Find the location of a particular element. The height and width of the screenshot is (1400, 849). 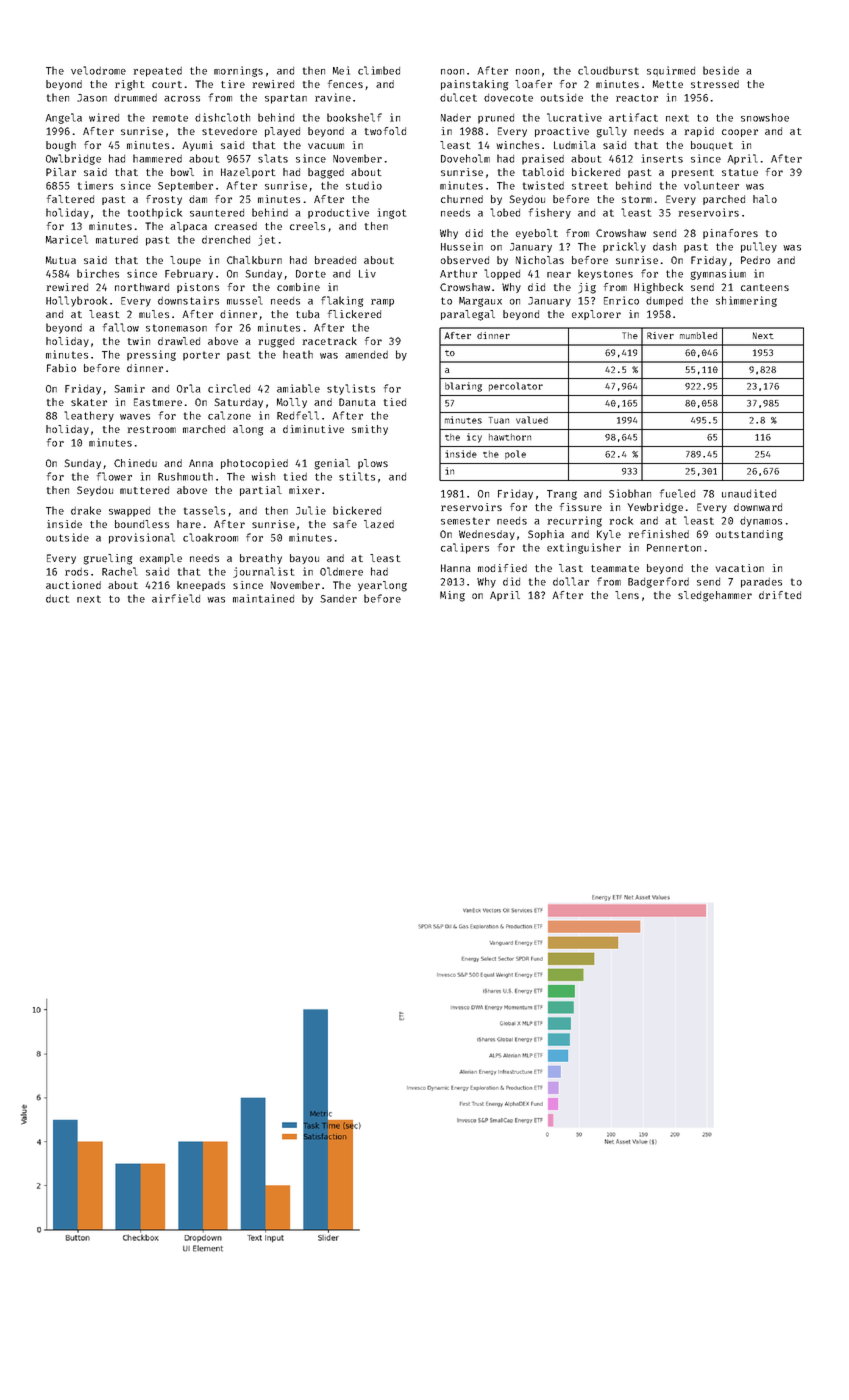

stonemason is located at coordinates (176, 328).
